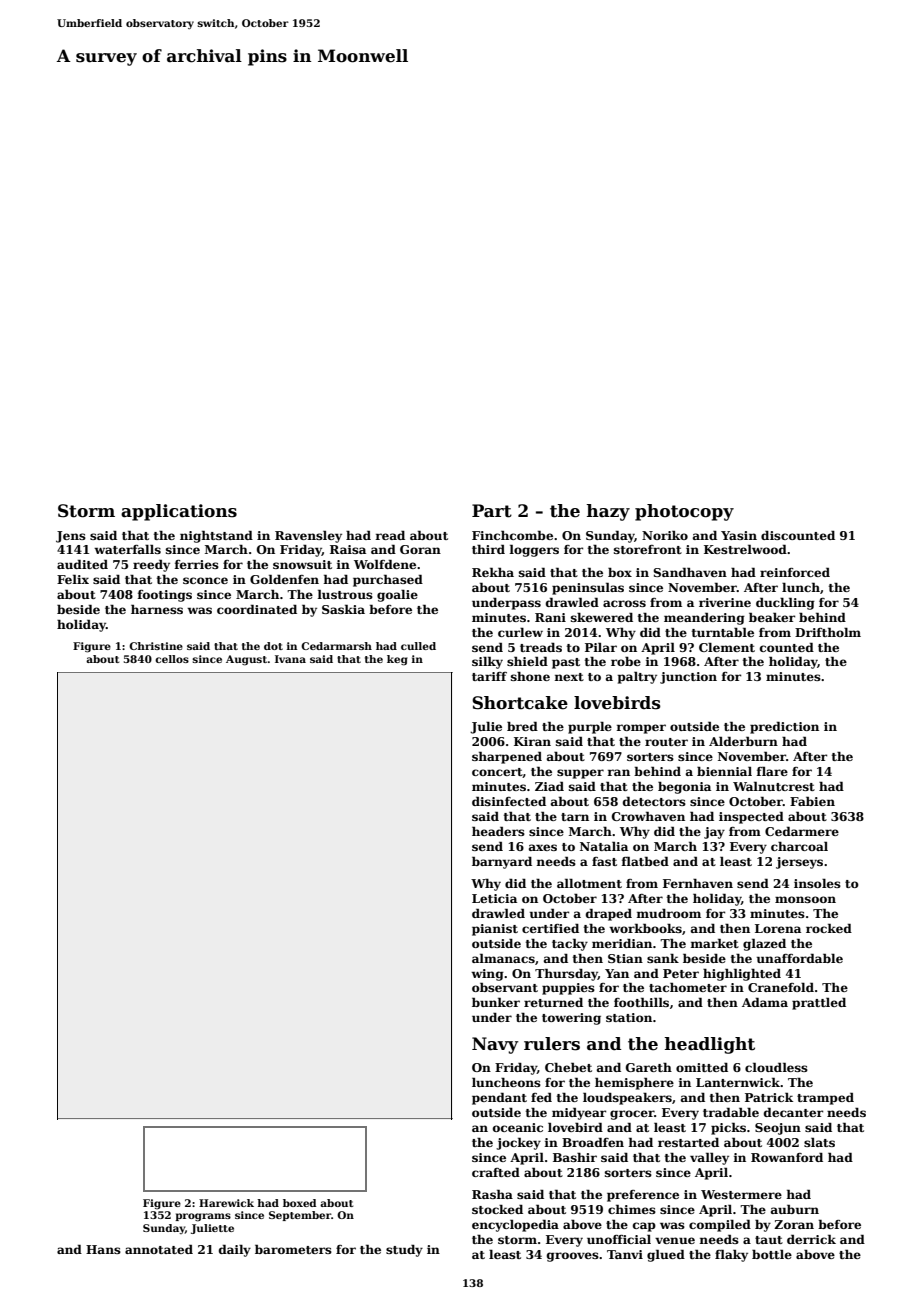 This page has height=1308, width=924. What do you see at coordinates (828, 632) in the page?
I see `Driftholm` at bounding box center [828, 632].
